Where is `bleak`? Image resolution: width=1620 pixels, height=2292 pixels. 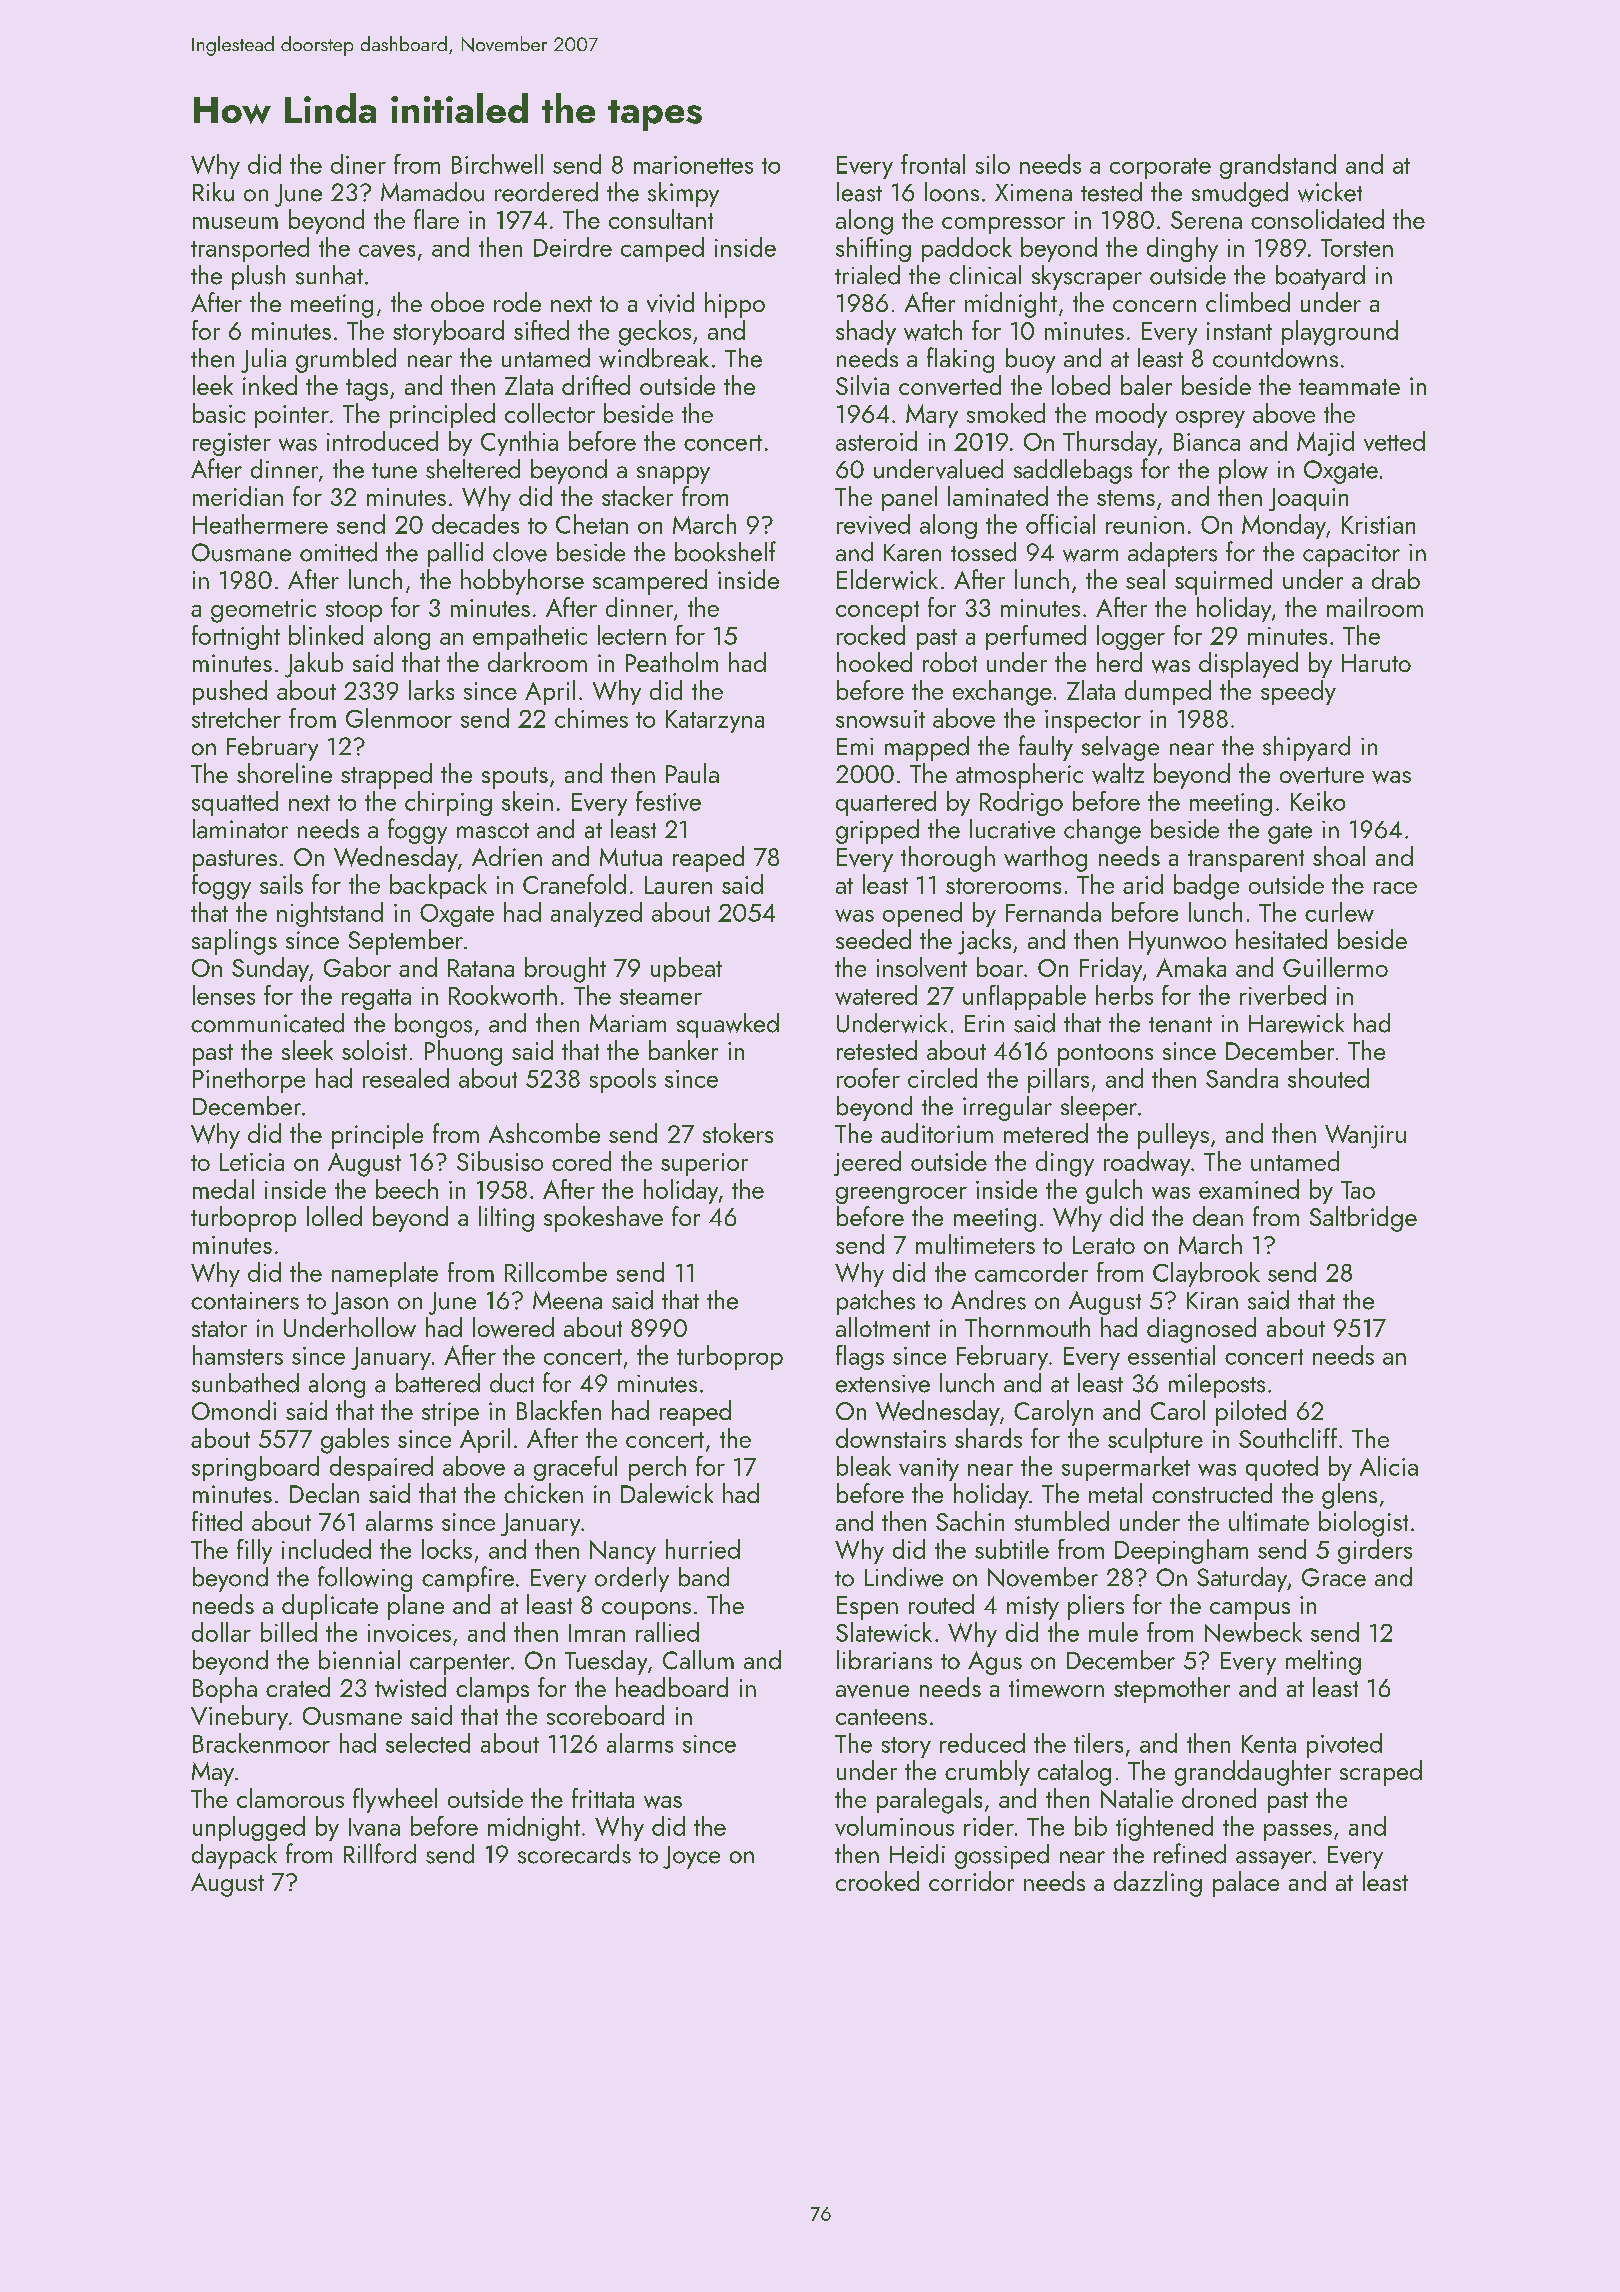
bleak is located at coordinates (864, 1466).
